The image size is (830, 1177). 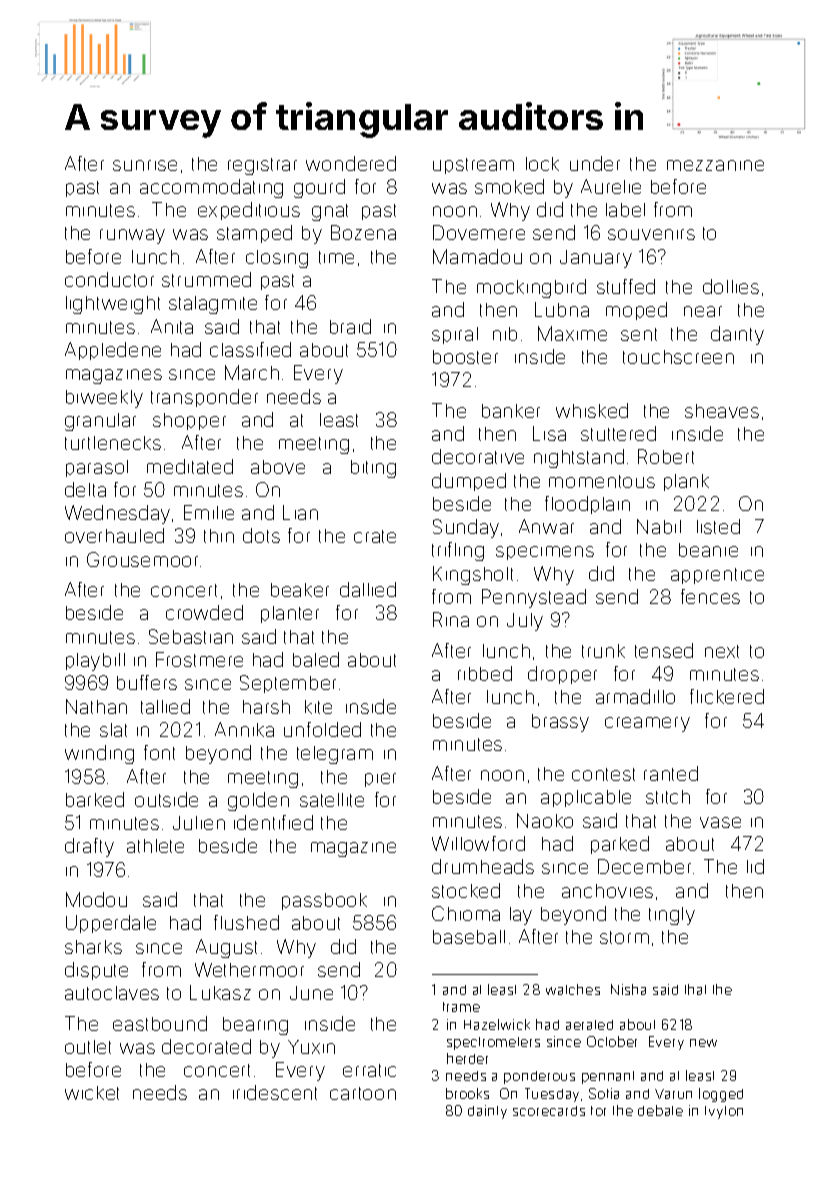 I want to click on decorated, so click(x=206, y=1046).
